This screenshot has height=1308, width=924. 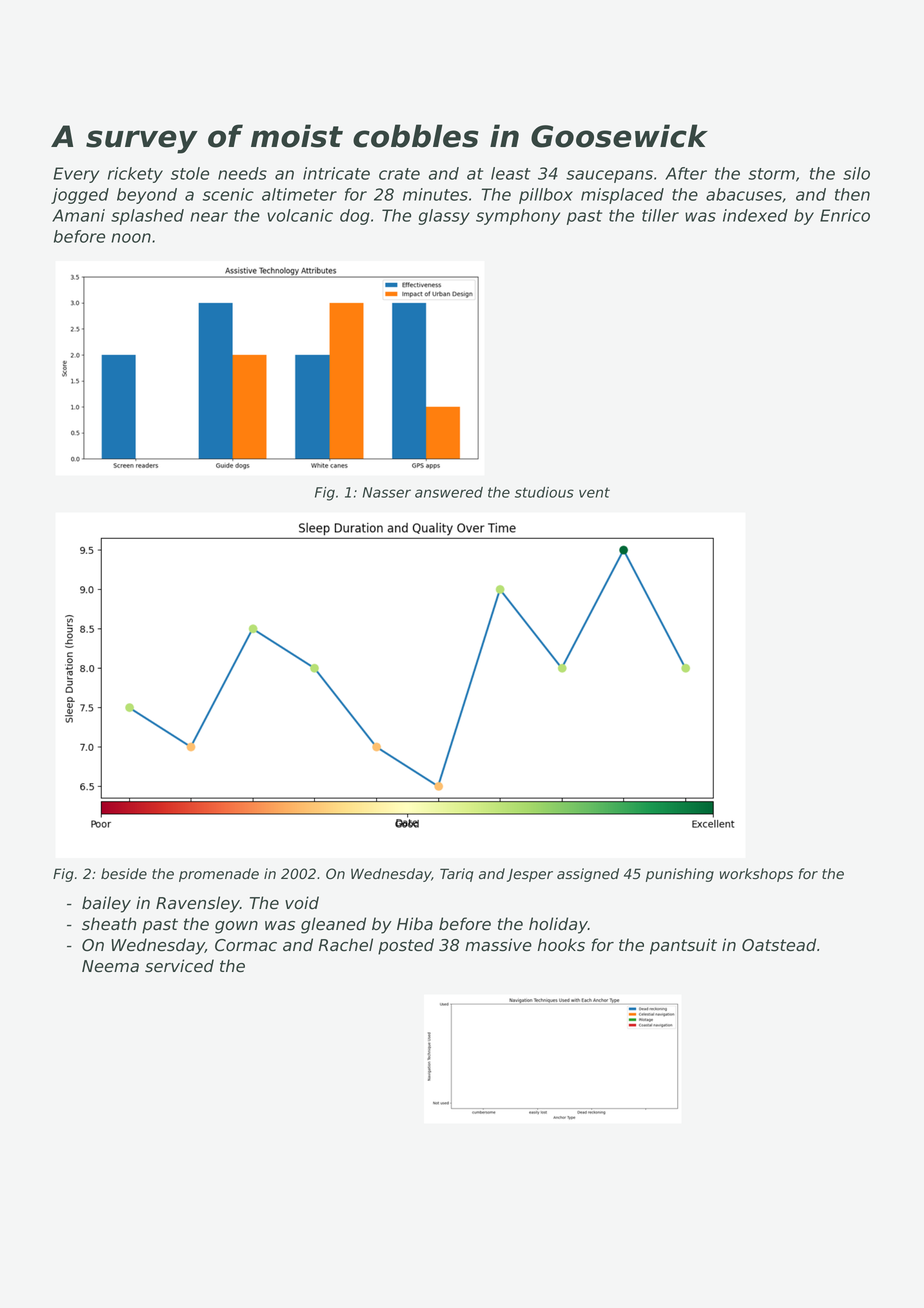 I want to click on serviced, so click(x=179, y=966).
